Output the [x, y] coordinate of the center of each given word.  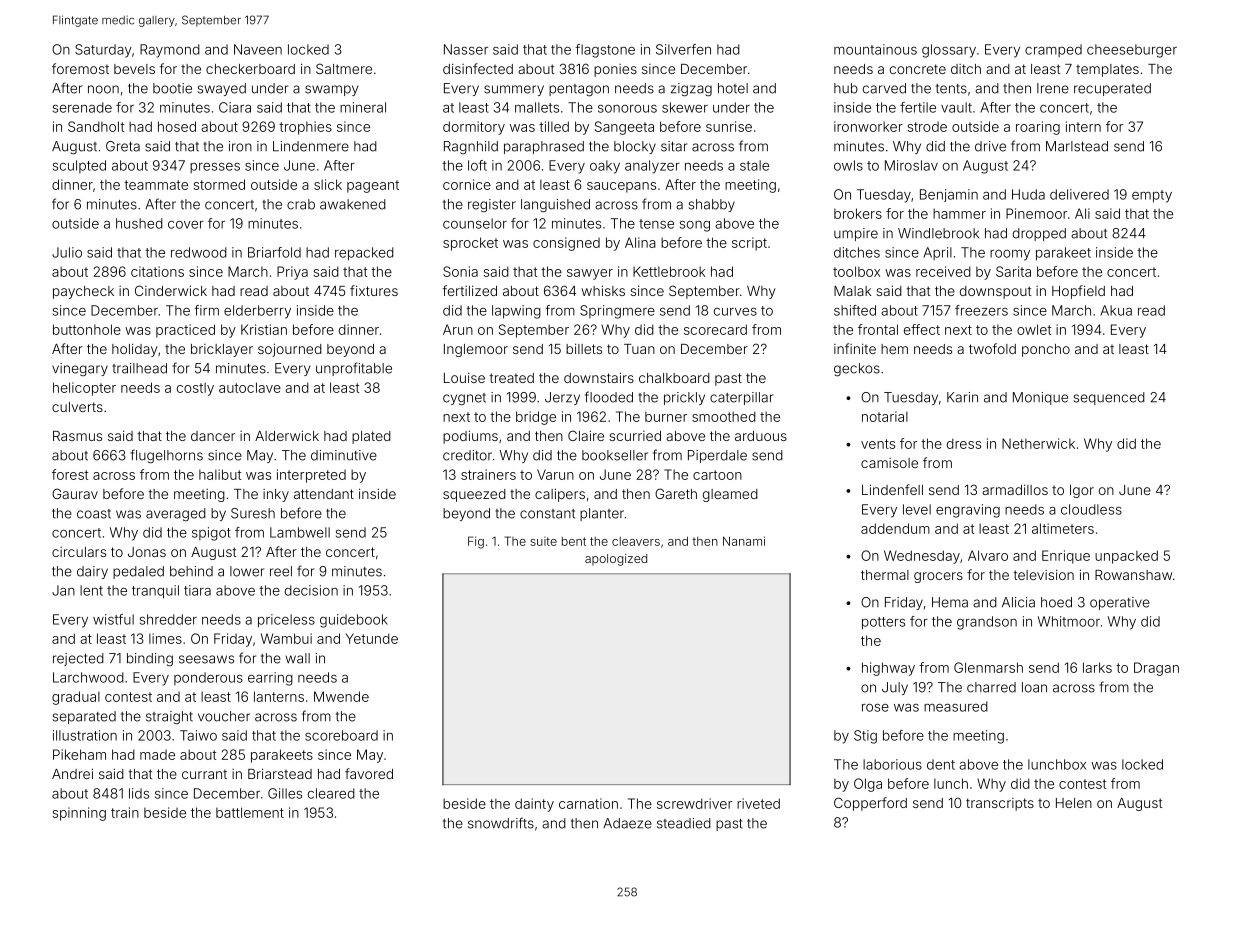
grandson [987, 623]
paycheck [83, 292]
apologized [616, 560]
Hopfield [1078, 292]
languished [555, 206]
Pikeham [79, 754]
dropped [1039, 234]
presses [215, 168]
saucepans [621, 187]
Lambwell [300, 532]
